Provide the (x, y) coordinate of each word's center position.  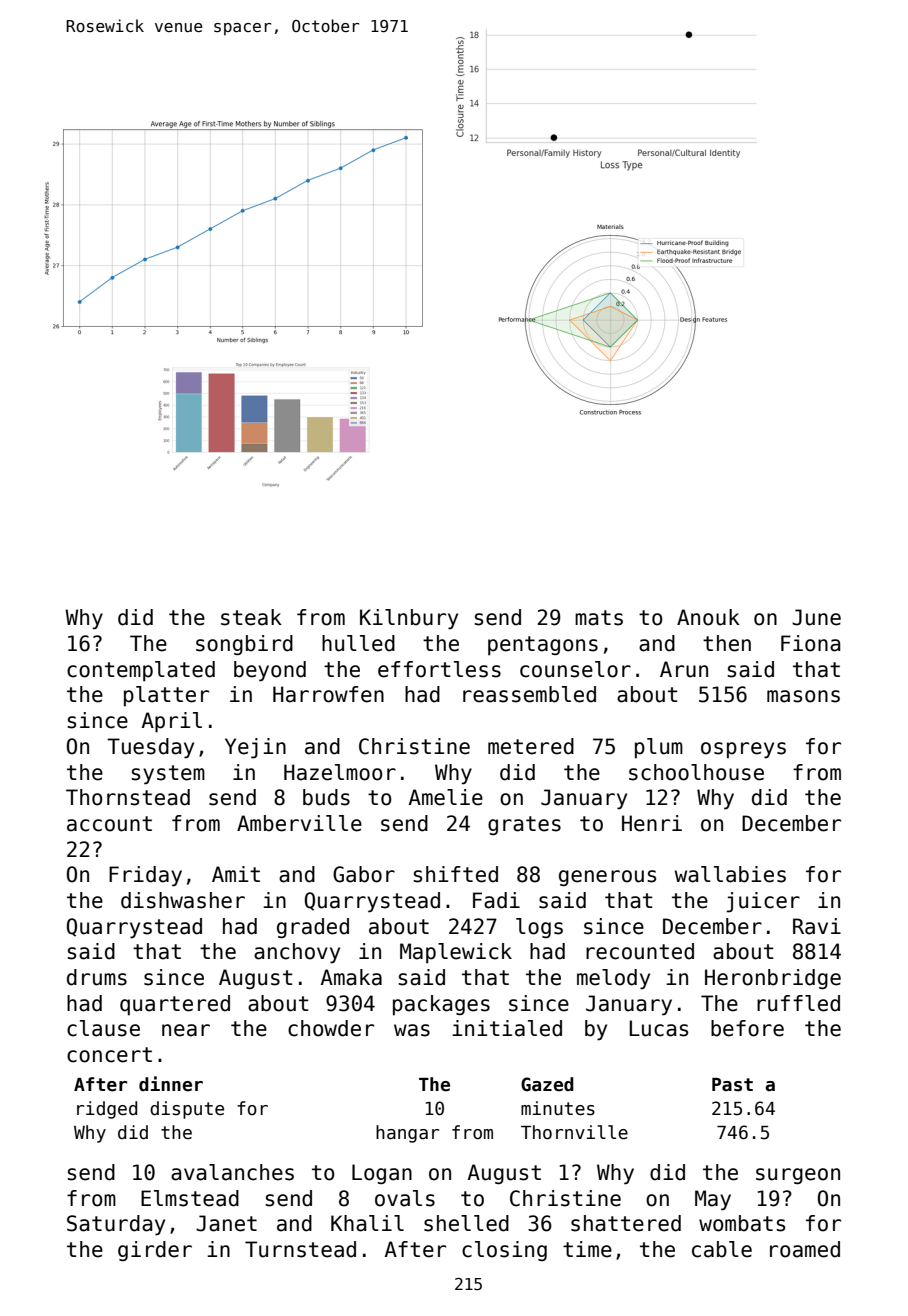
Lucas (659, 1028)
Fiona (810, 643)
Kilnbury (409, 619)
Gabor (364, 874)
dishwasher (183, 900)
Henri (652, 823)
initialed (507, 1028)
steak (251, 617)
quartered (175, 1005)
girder (155, 1251)
